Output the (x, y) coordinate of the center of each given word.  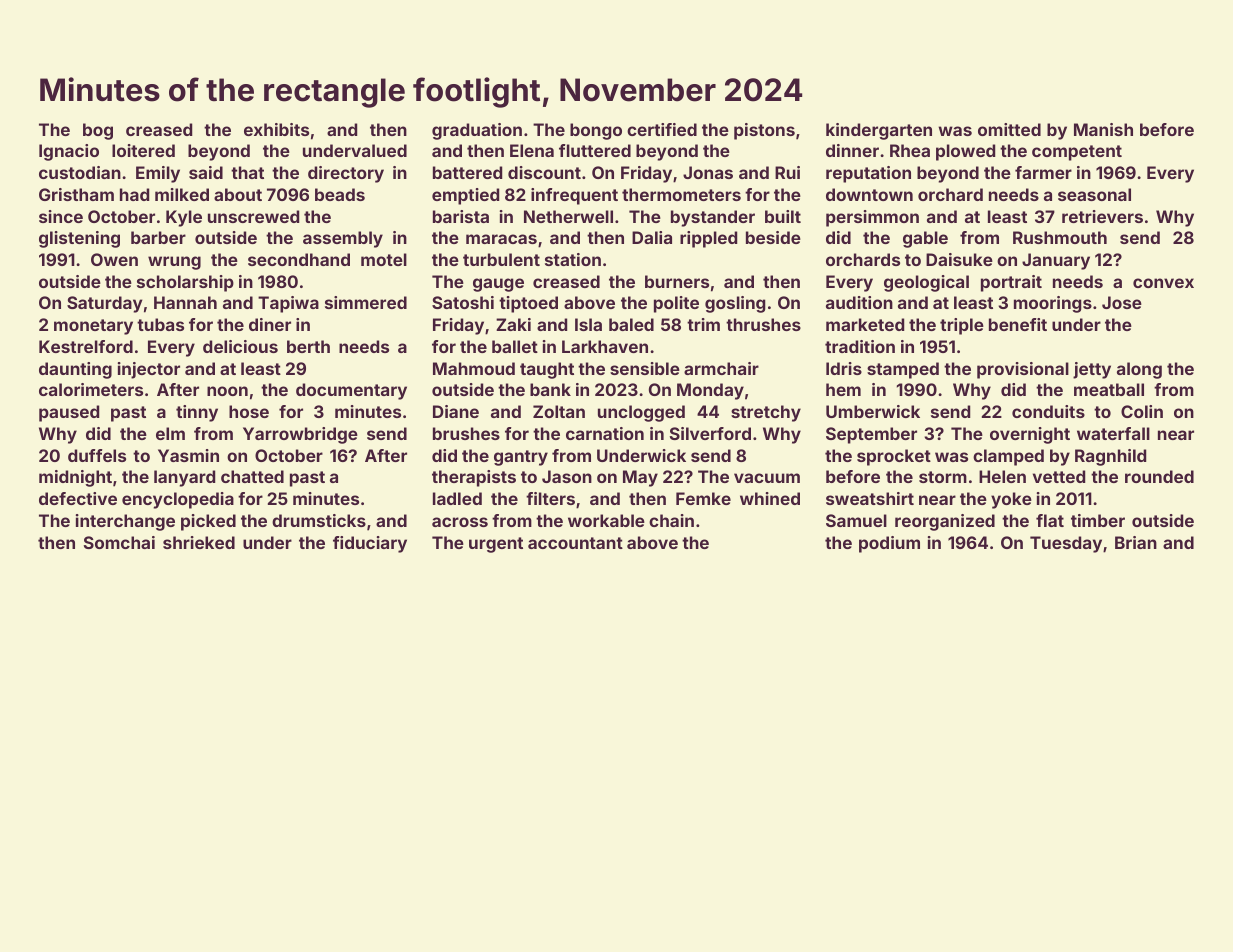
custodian (80, 172)
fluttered (595, 150)
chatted (252, 476)
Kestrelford (86, 346)
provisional (1023, 370)
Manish (1103, 129)
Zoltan (559, 411)
